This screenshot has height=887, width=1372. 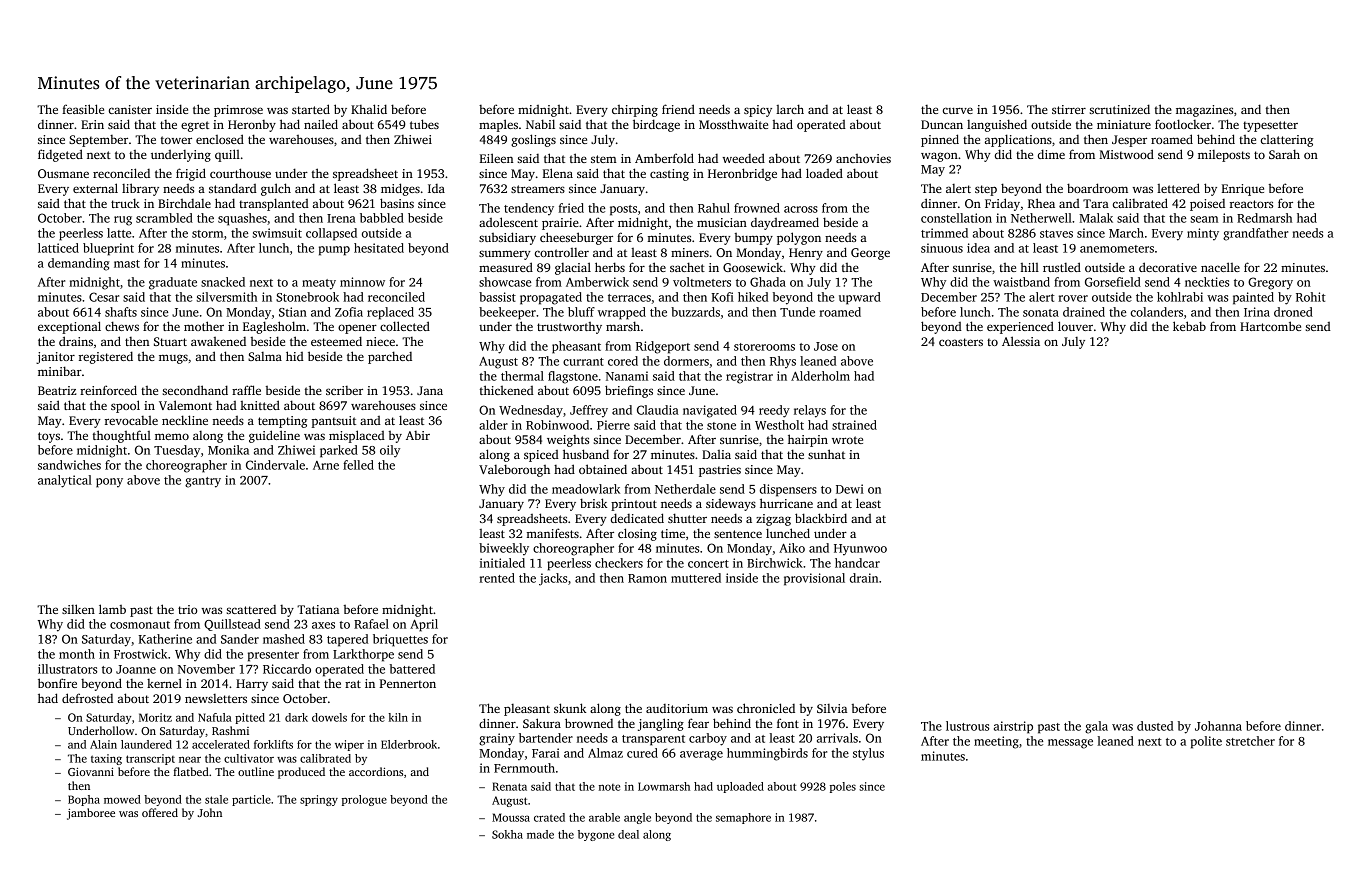 I want to click on courthouse, so click(x=240, y=173).
